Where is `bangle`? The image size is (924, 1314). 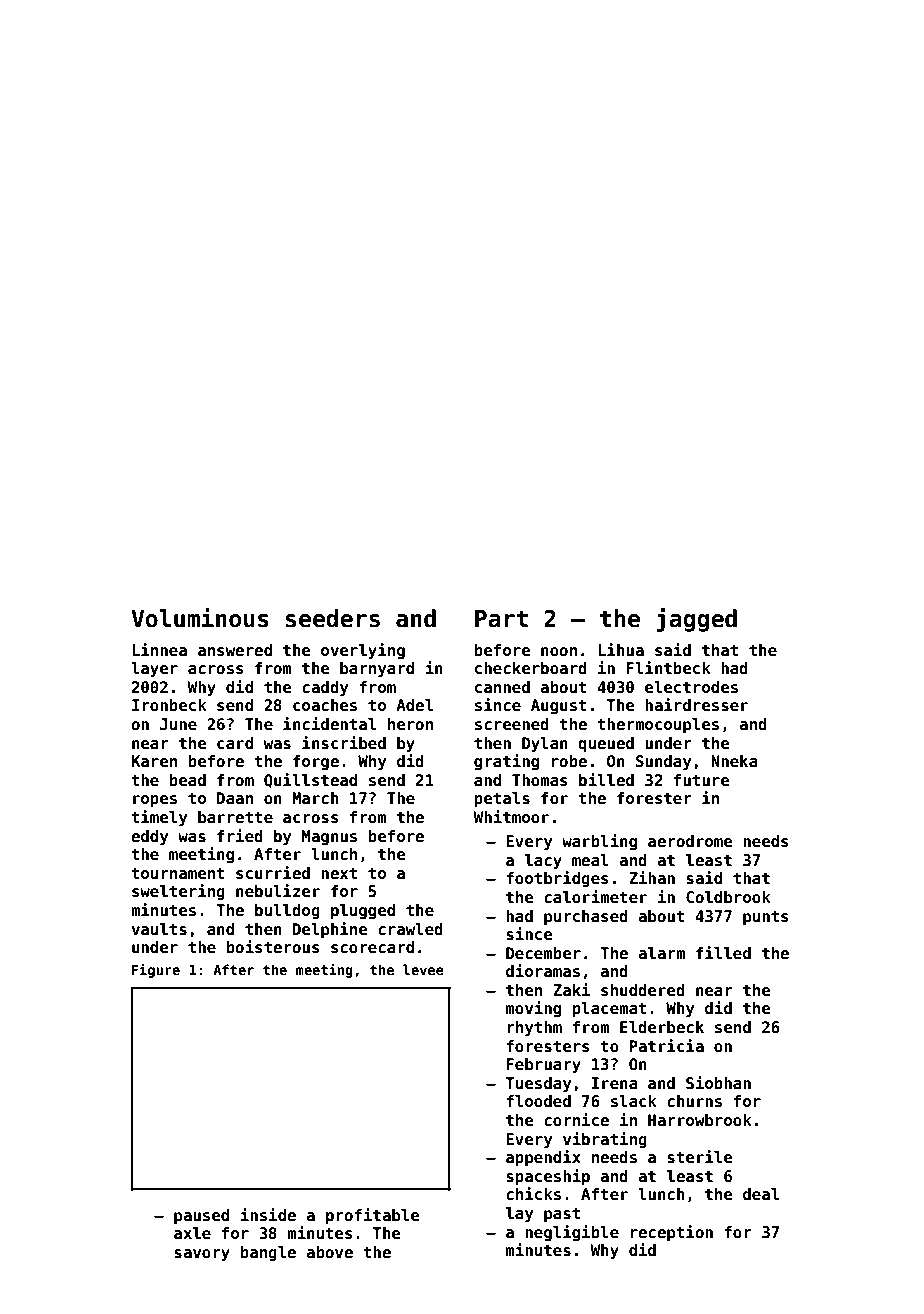 bangle is located at coordinates (268, 1253).
